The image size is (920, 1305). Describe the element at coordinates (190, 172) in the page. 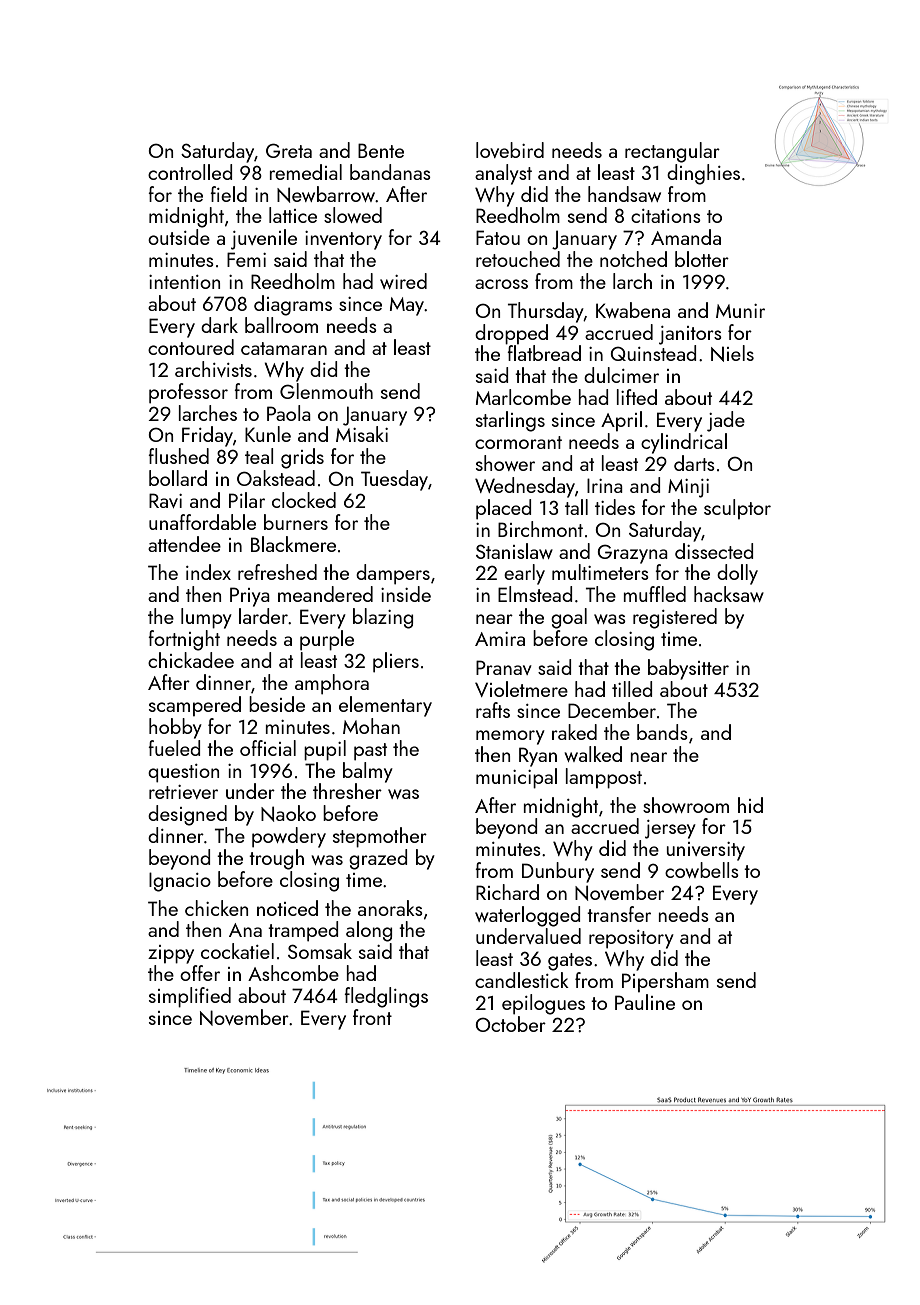

I see `controlled` at that location.
